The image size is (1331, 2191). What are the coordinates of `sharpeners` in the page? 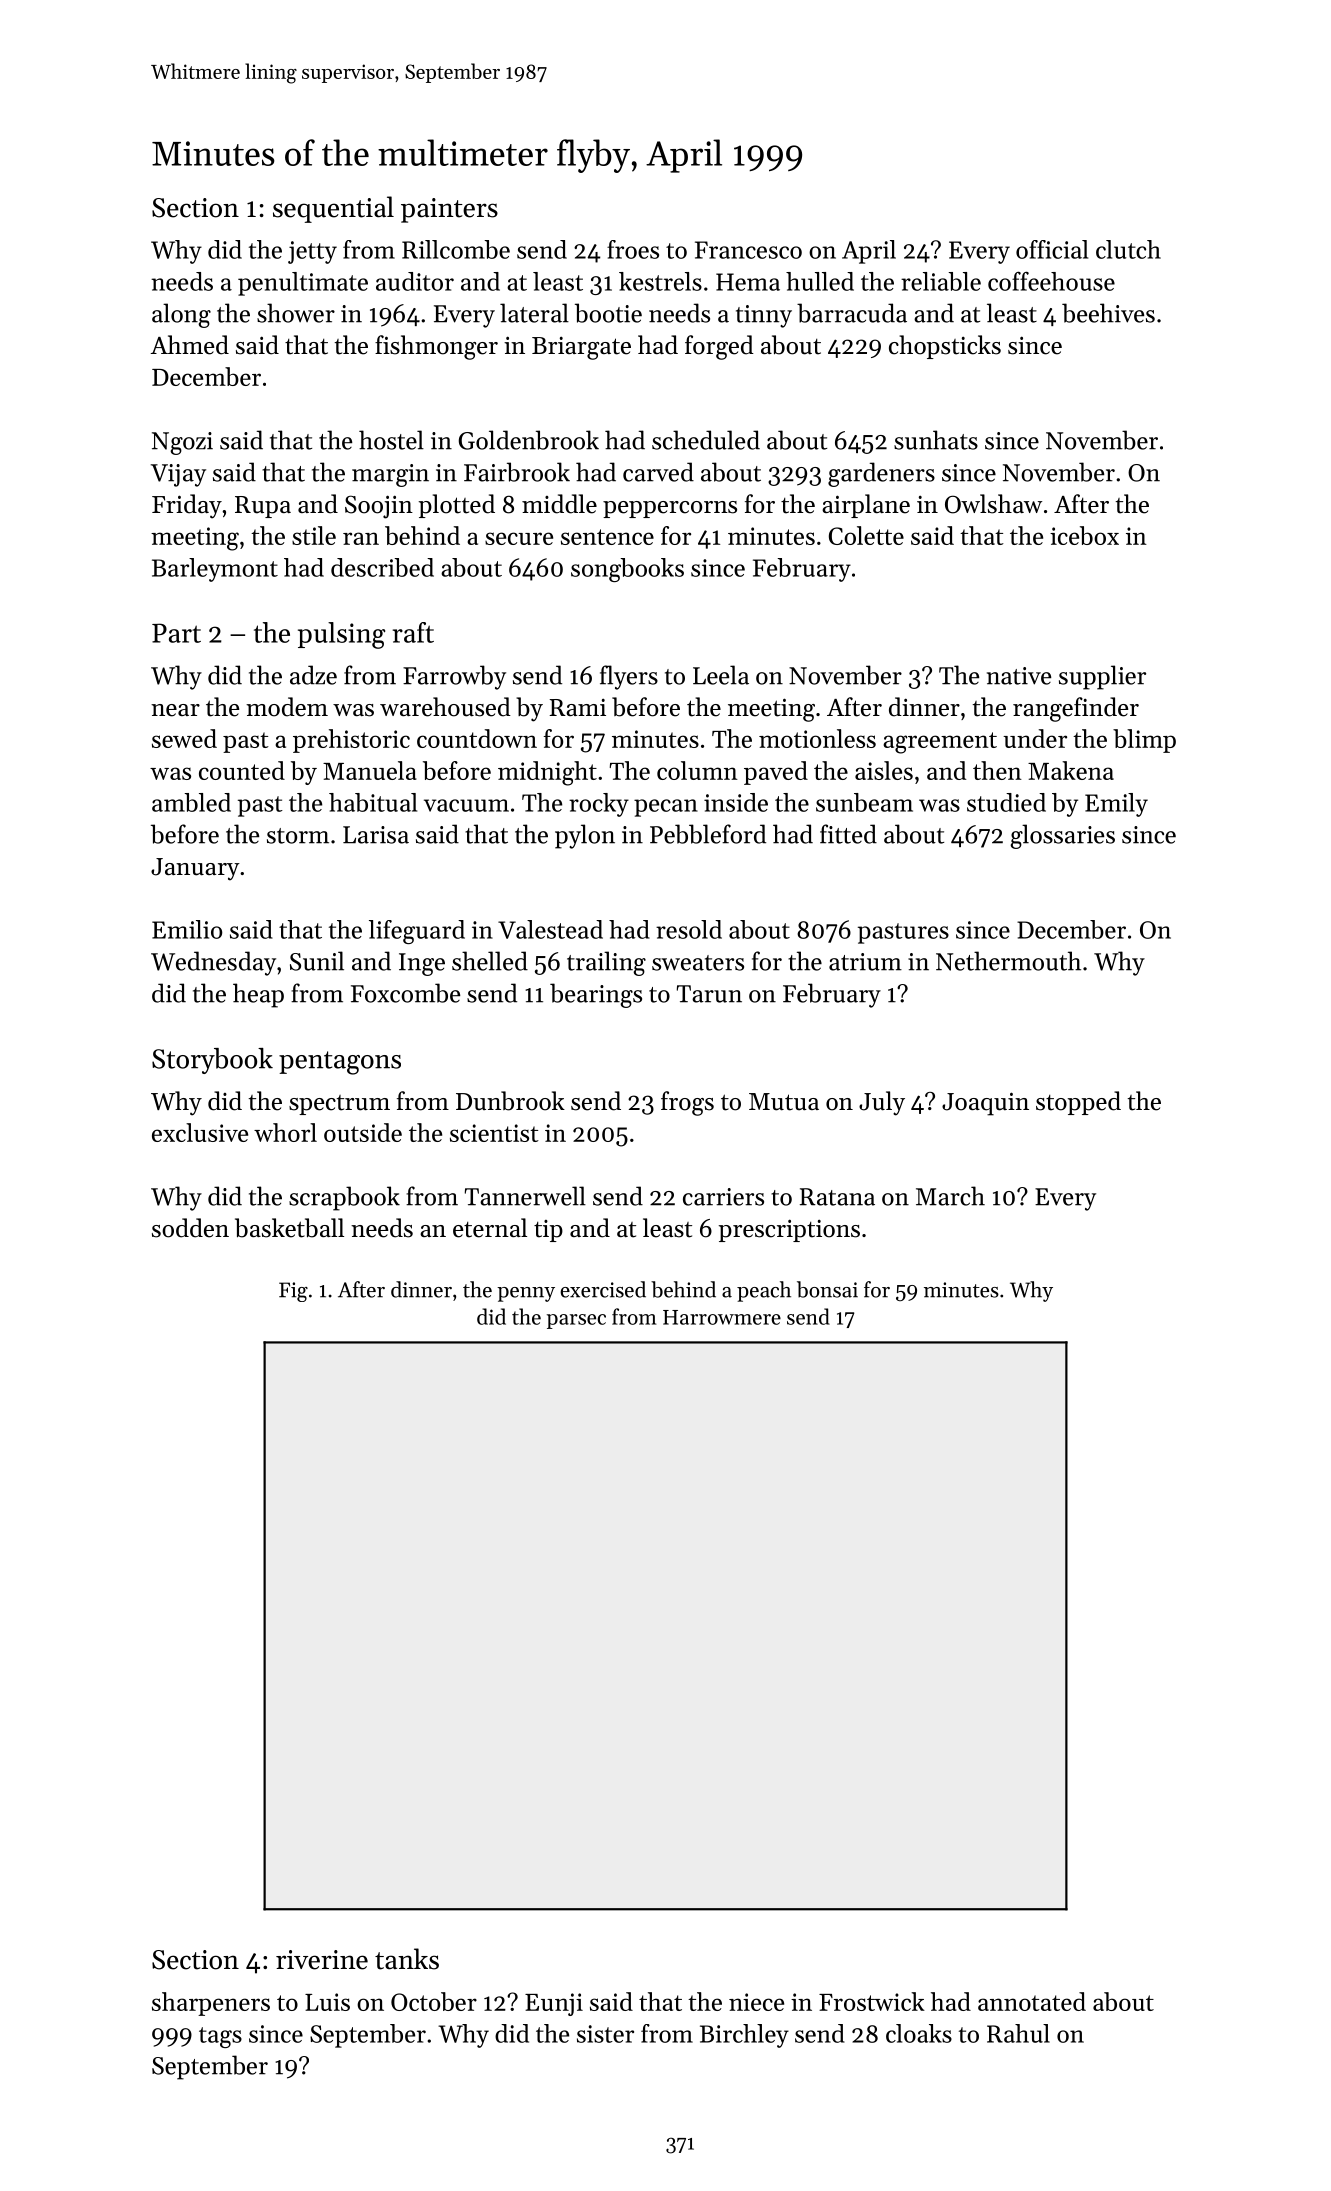 It's located at (211, 2004).
